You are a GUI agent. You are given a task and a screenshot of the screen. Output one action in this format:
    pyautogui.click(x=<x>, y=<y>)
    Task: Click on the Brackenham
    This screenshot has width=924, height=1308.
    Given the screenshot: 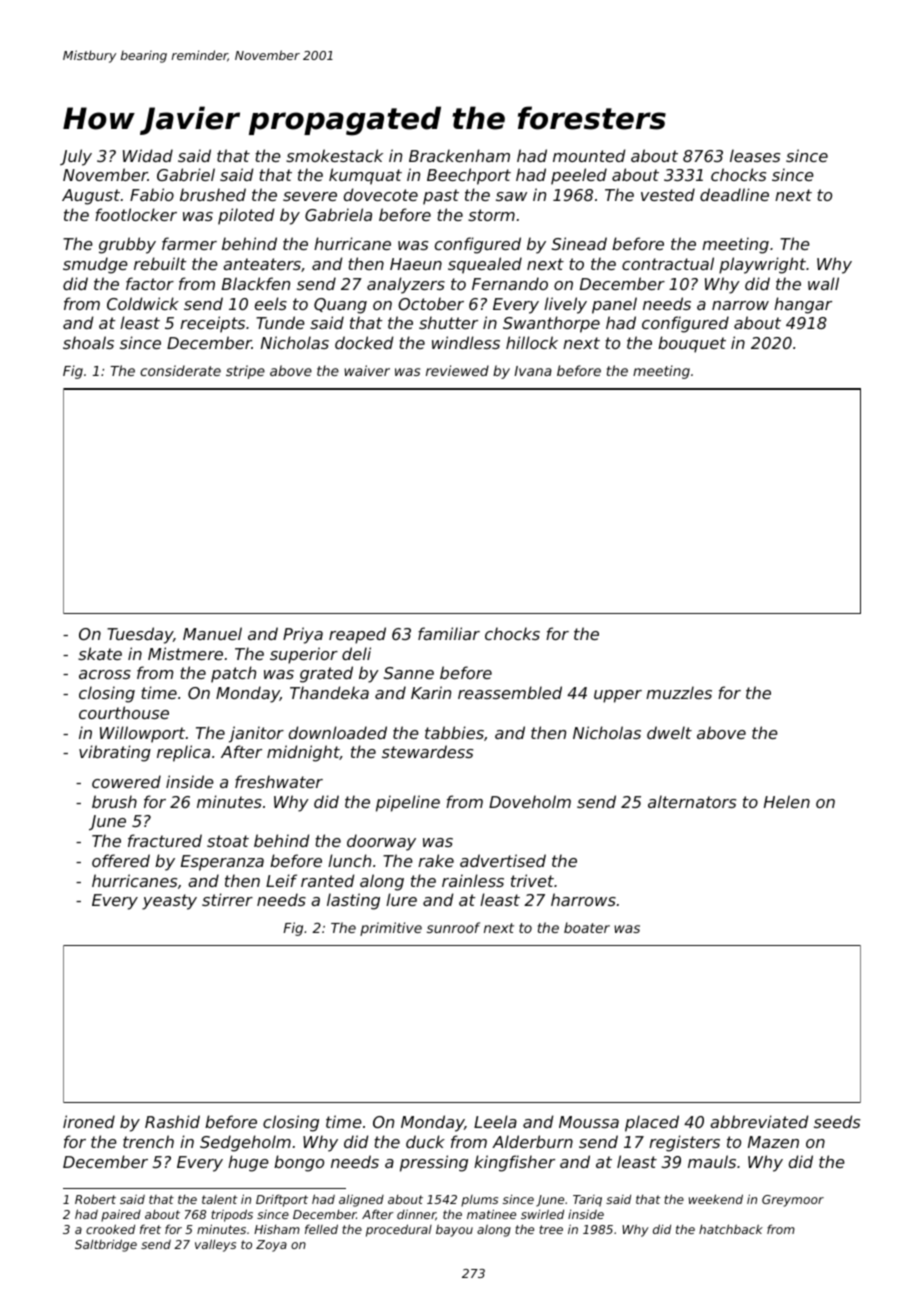 What is the action you would take?
    pyautogui.click(x=459, y=155)
